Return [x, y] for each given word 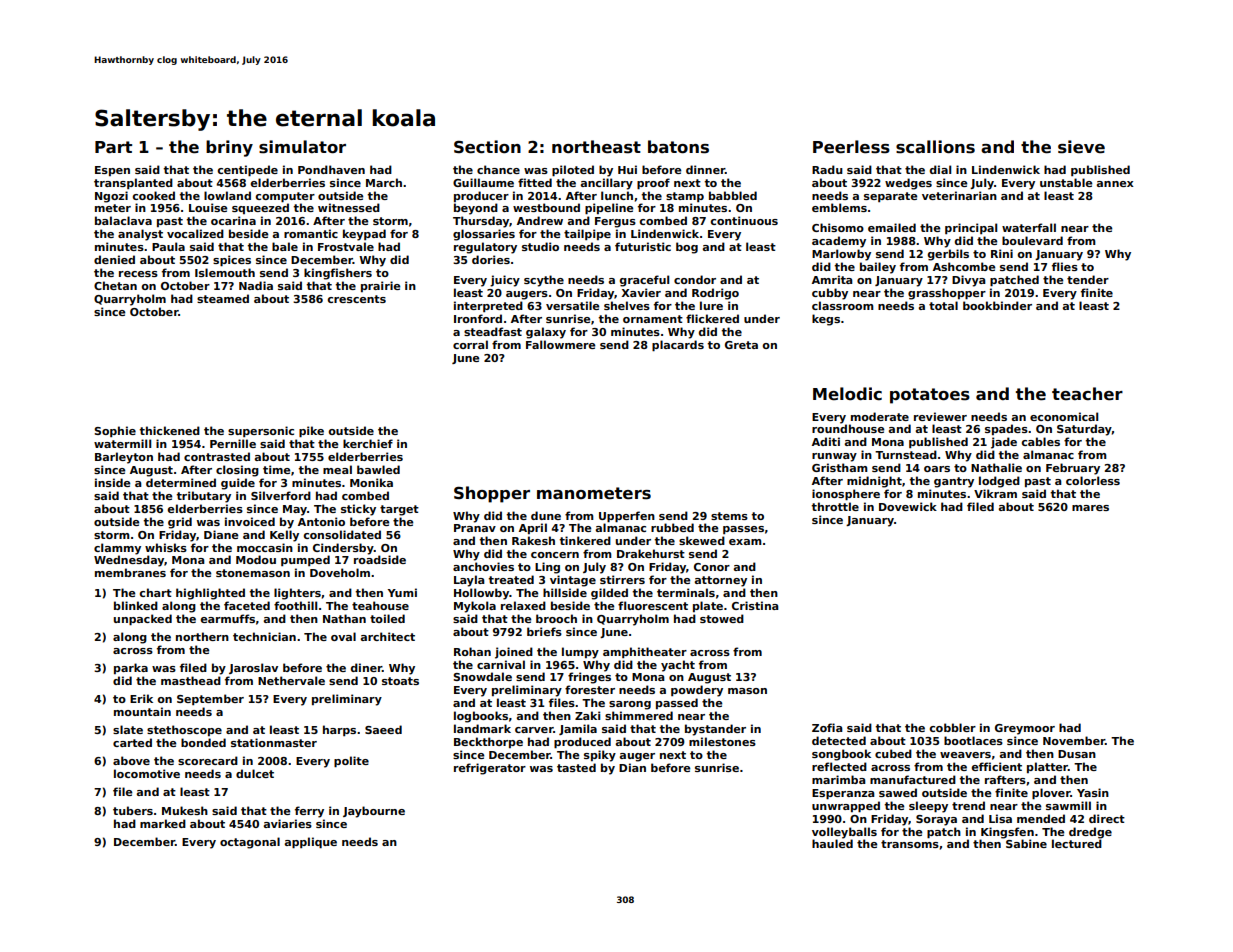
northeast [596, 147]
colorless [1093, 480]
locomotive [147, 773]
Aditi [826, 441]
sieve [1081, 147]
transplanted [133, 183]
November [1074, 740]
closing [237, 471]
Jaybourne [374, 812]
